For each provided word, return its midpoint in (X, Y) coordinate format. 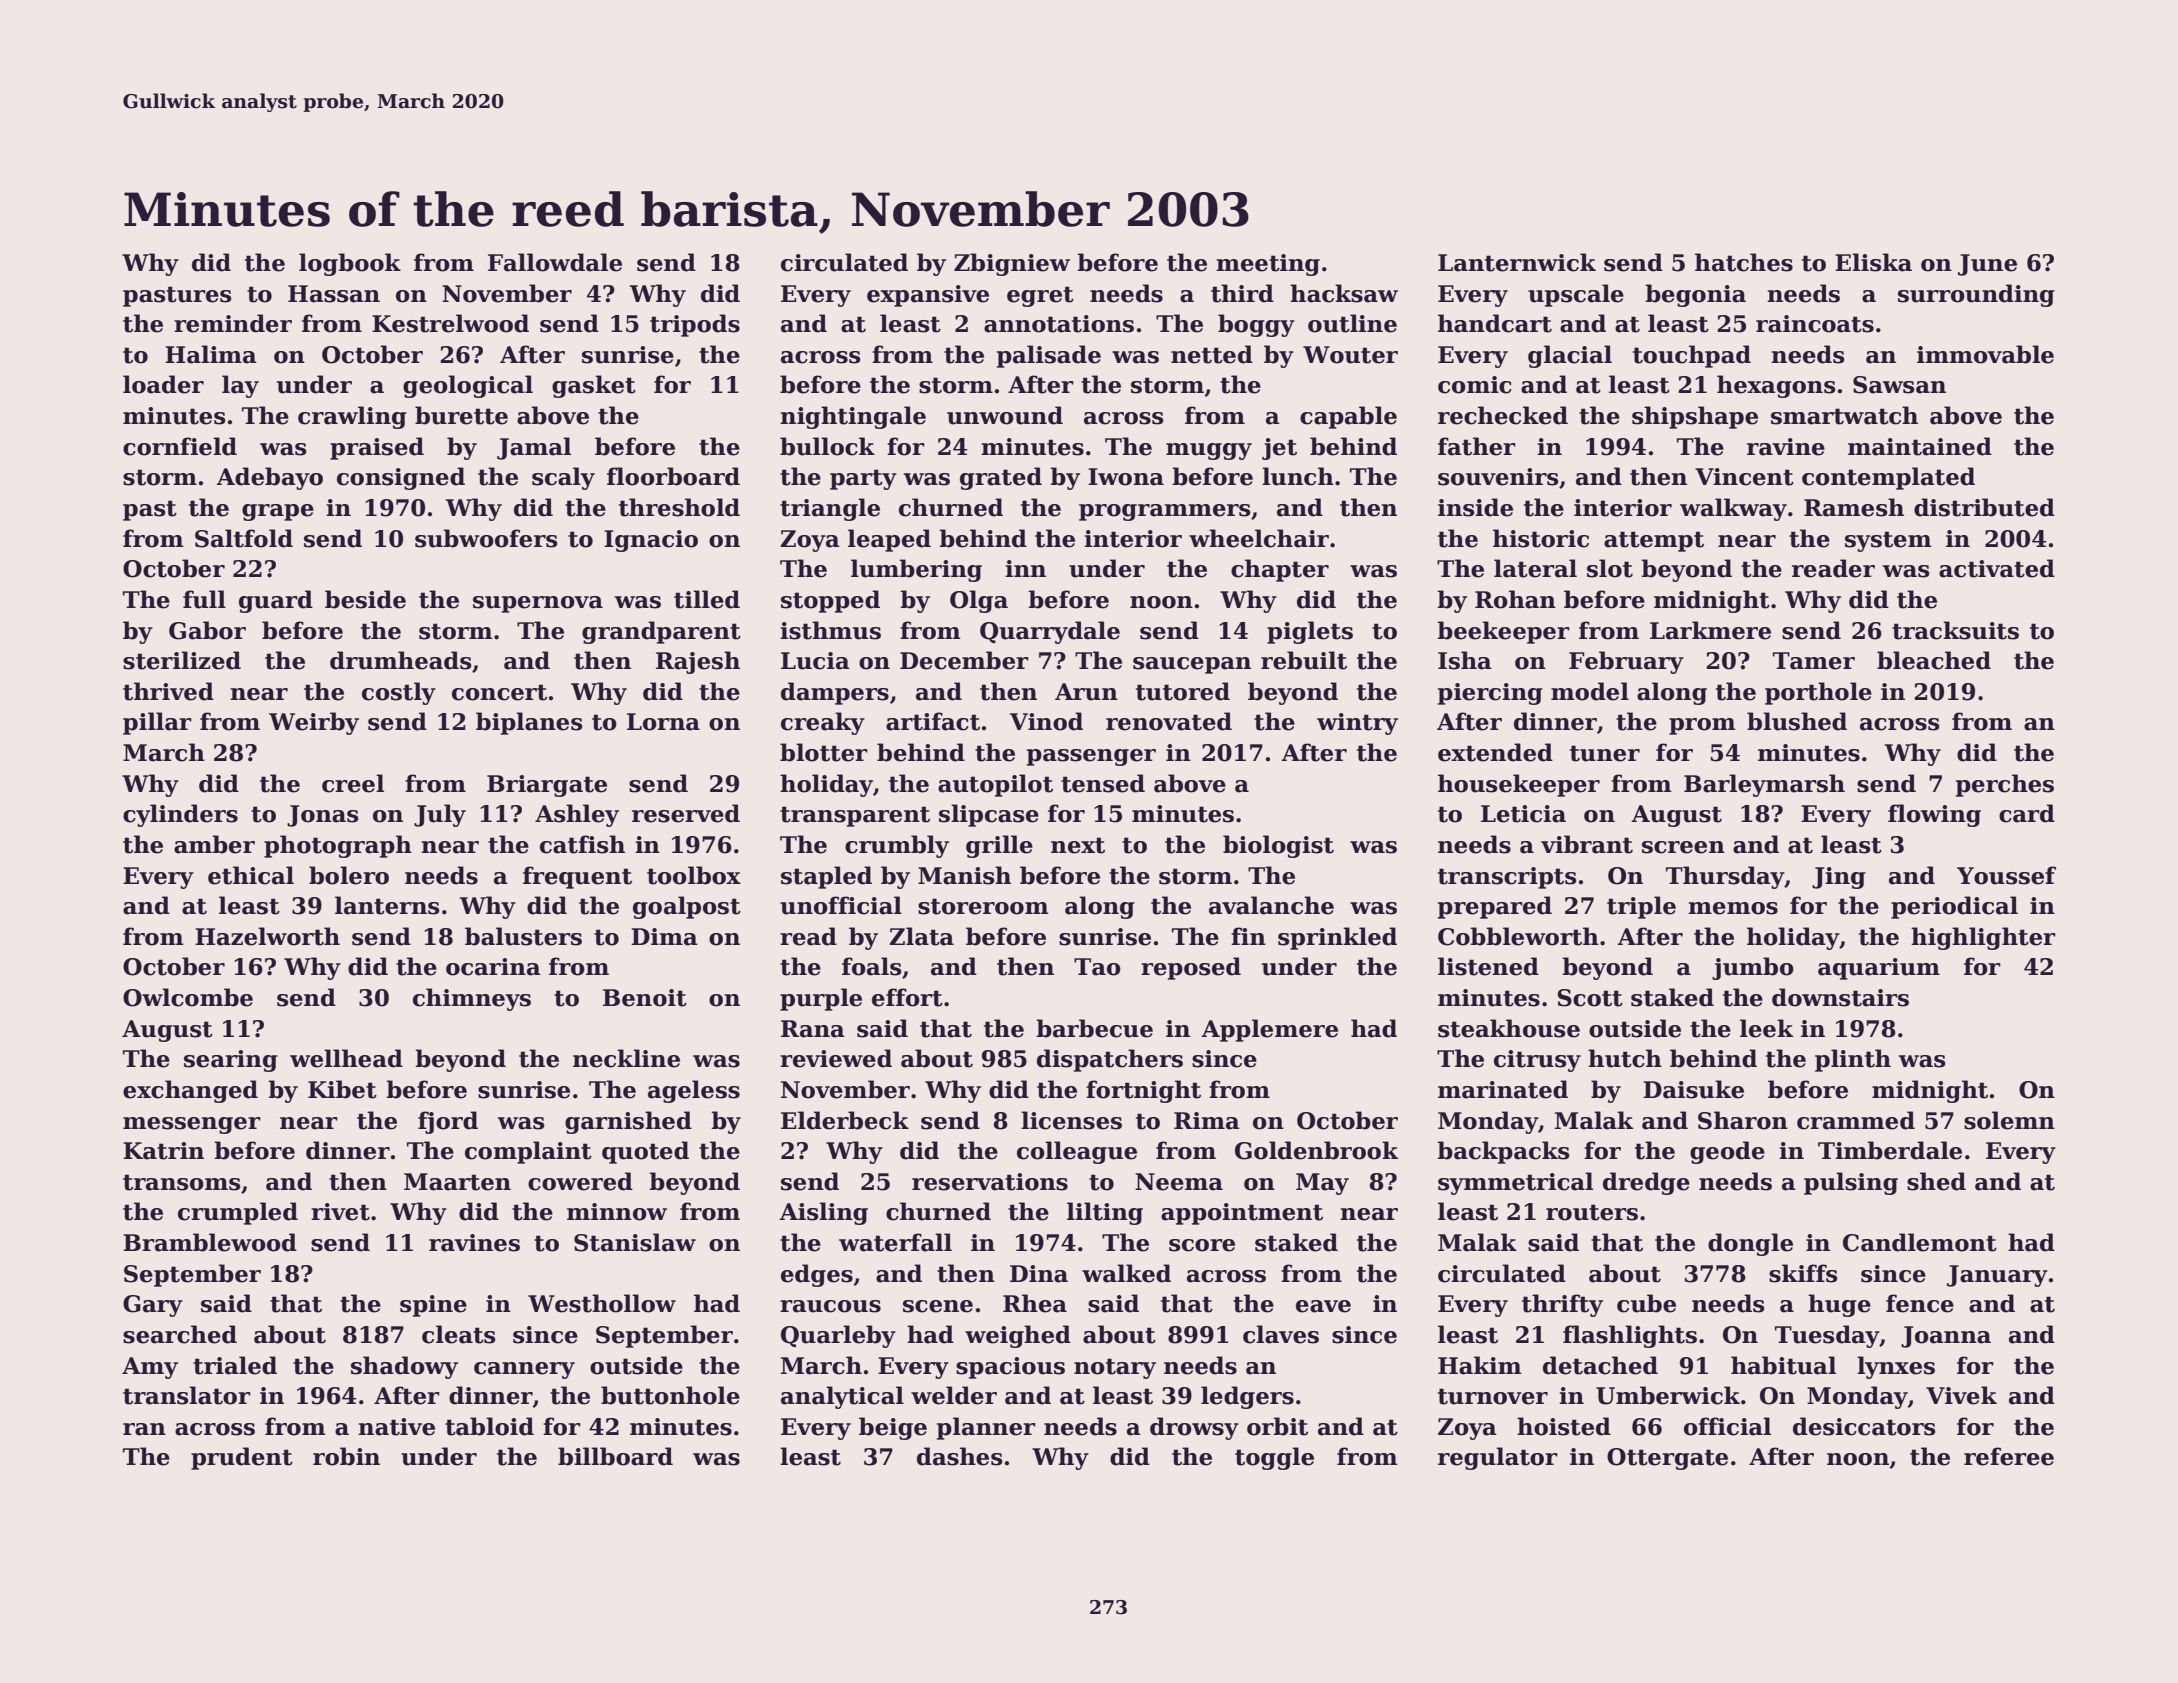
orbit (1277, 1426)
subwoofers (486, 538)
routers (1592, 1212)
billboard (615, 1456)
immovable (1985, 354)
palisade (1049, 356)
